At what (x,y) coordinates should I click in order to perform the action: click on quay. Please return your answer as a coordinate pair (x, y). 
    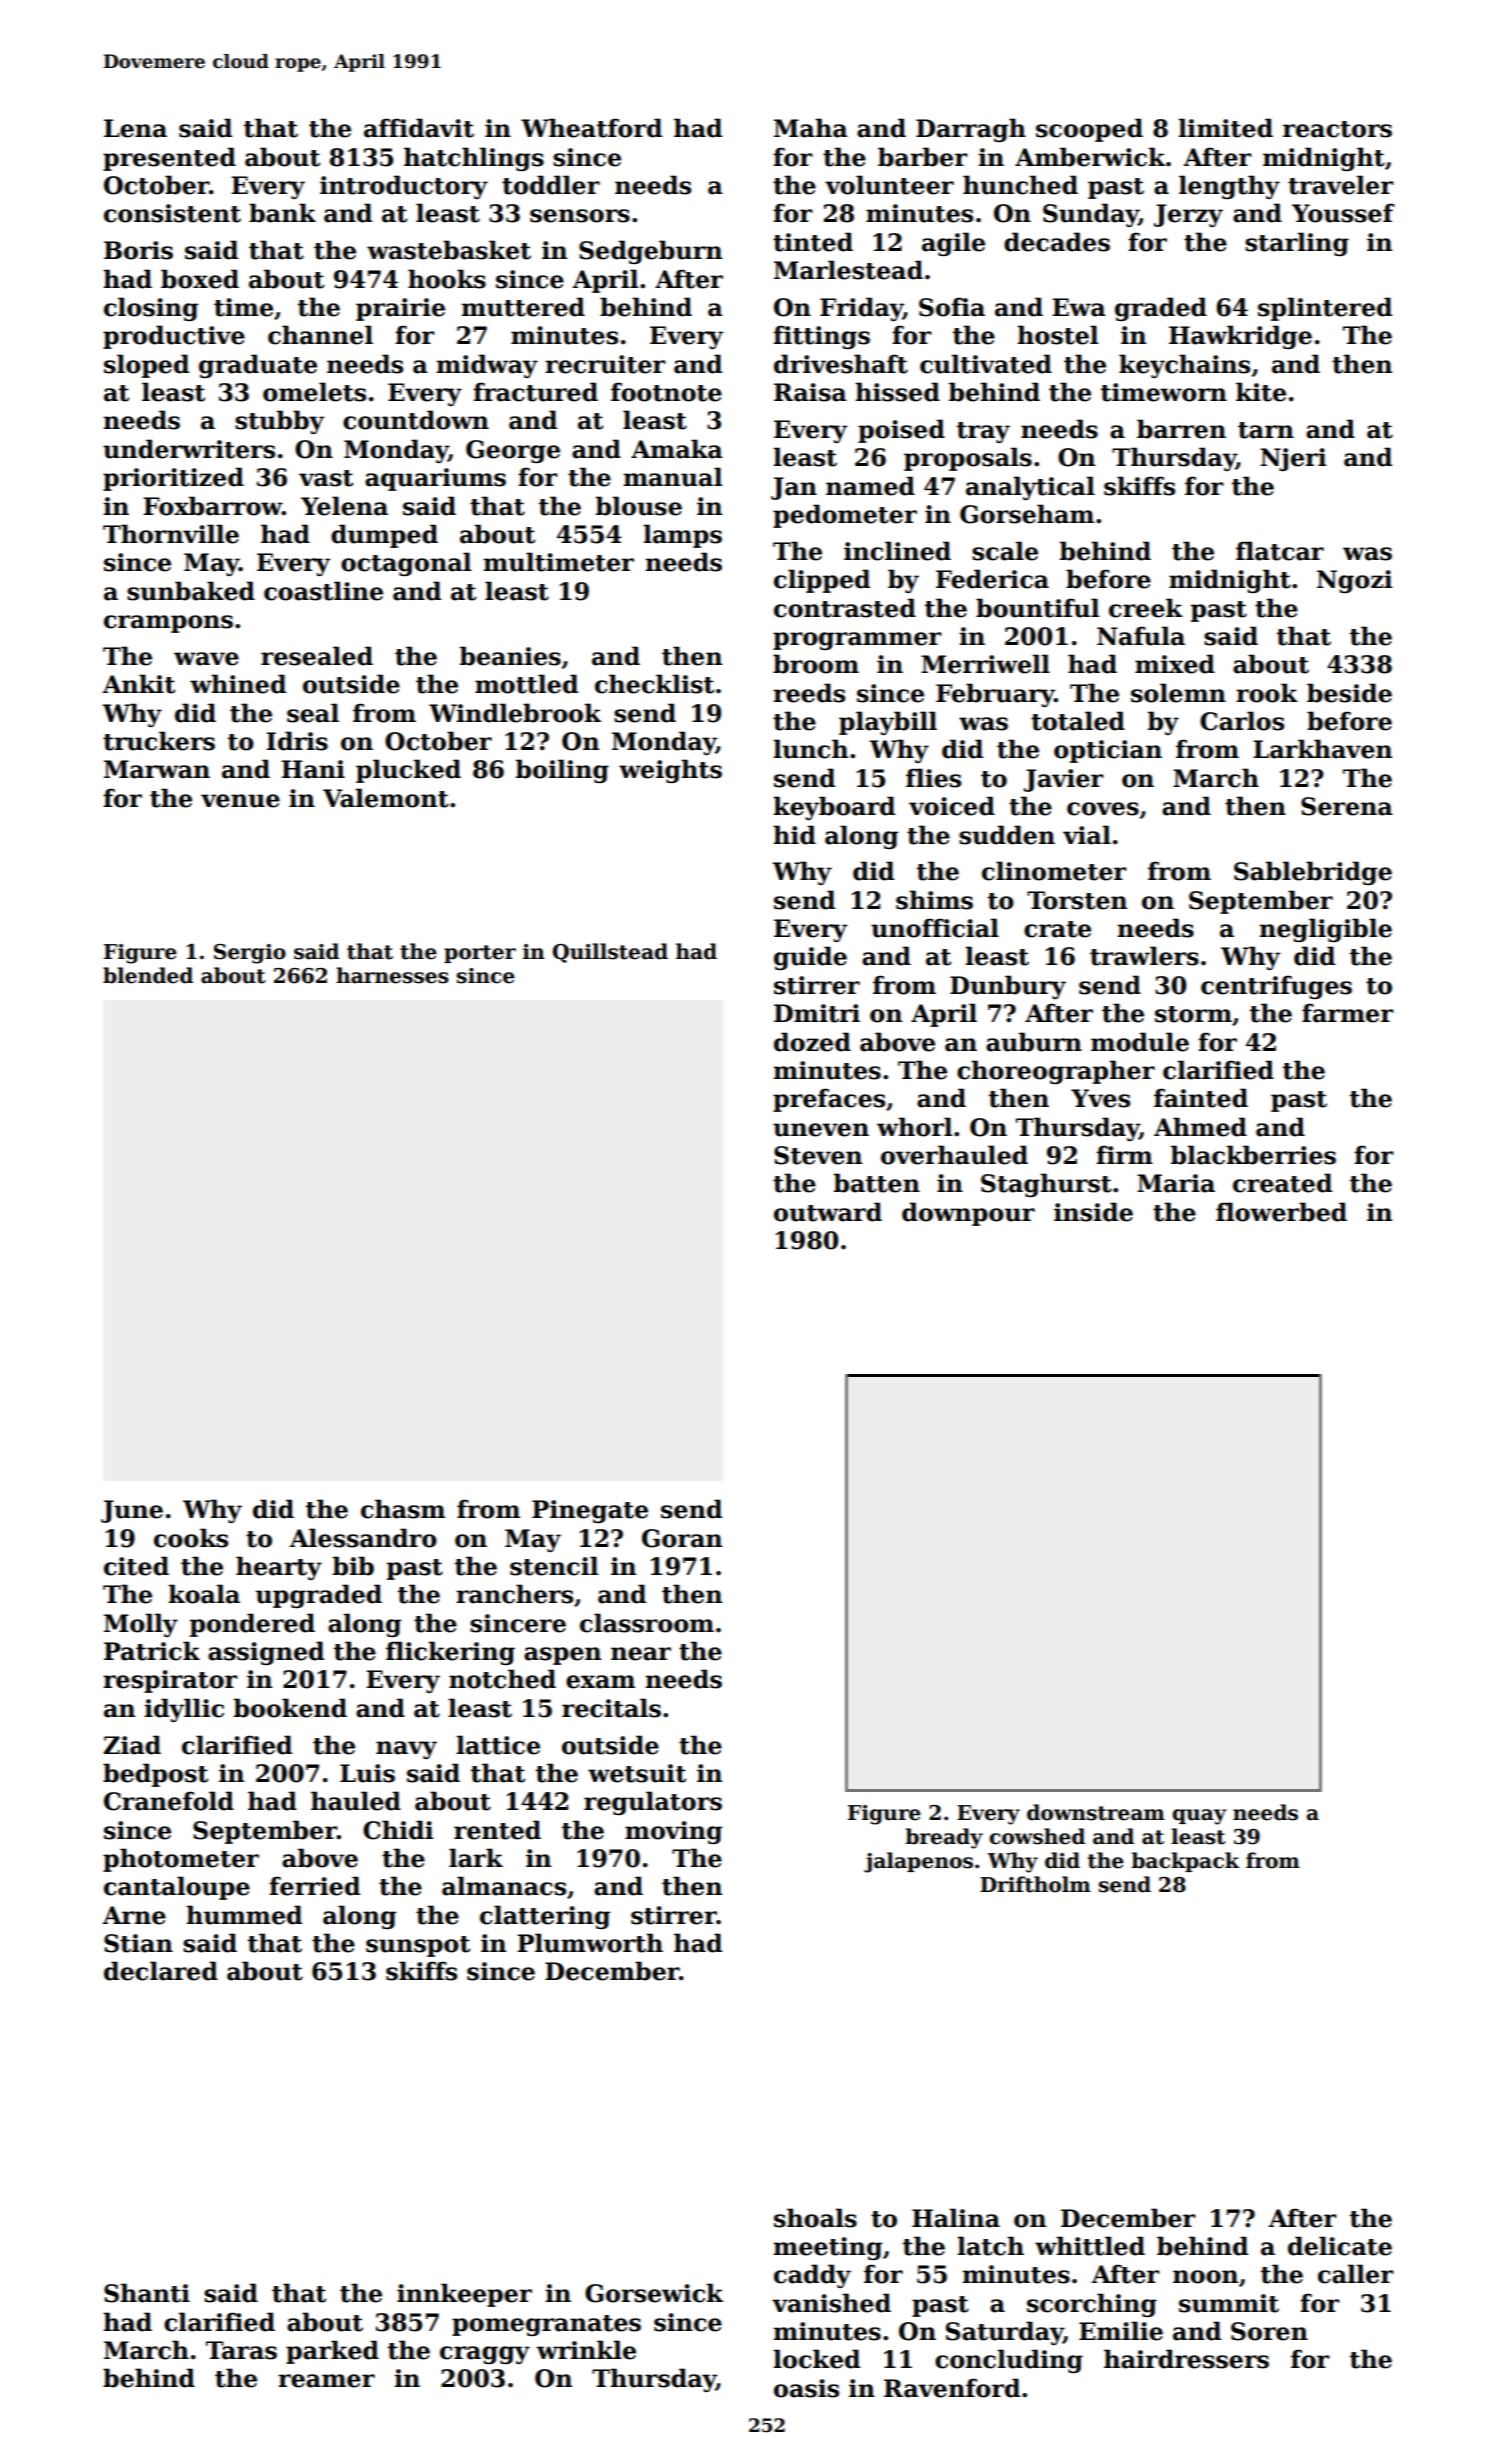
    Looking at the image, I should click on (1200, 1817).
